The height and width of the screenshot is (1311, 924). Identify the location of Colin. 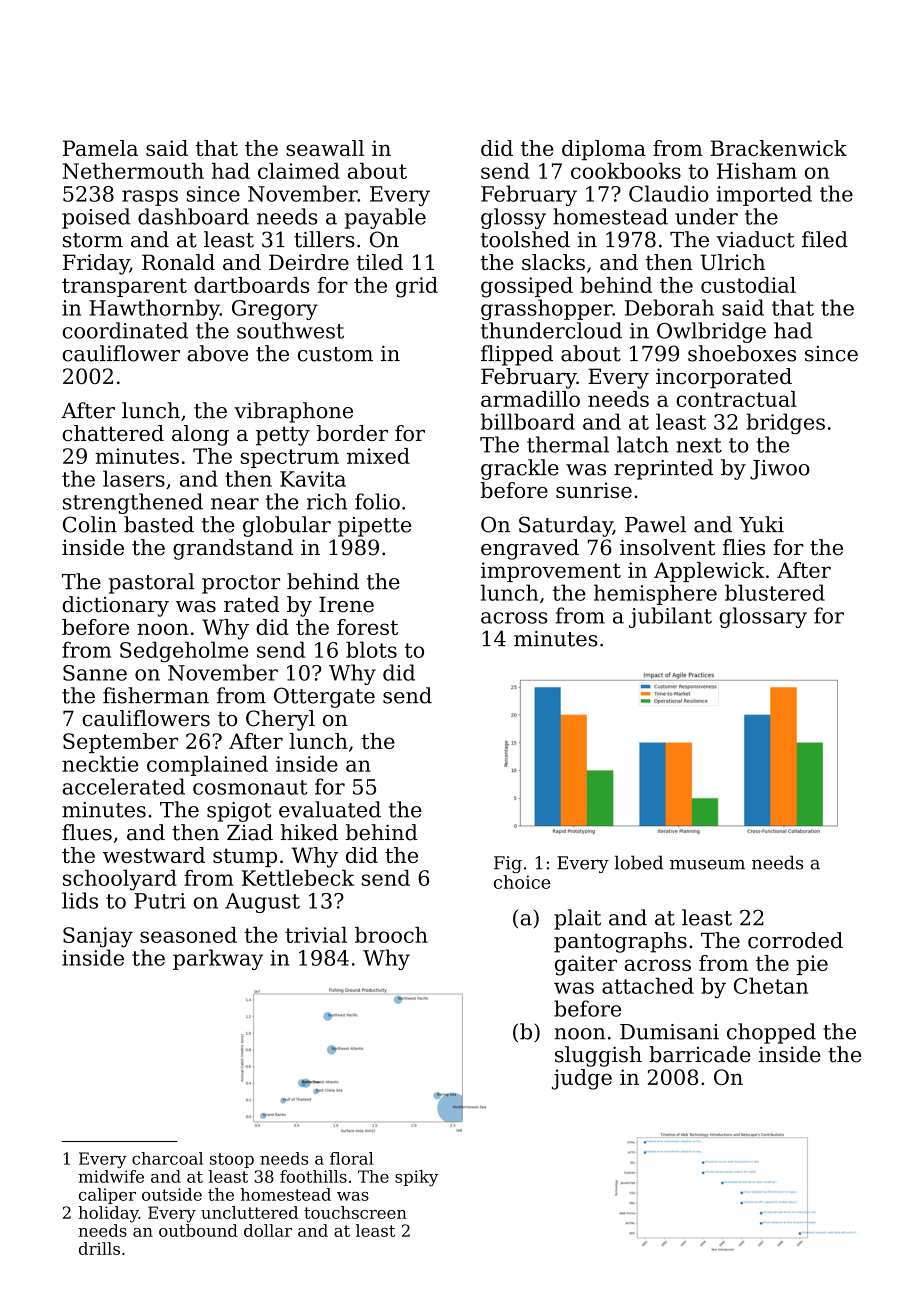
(90, 524).
